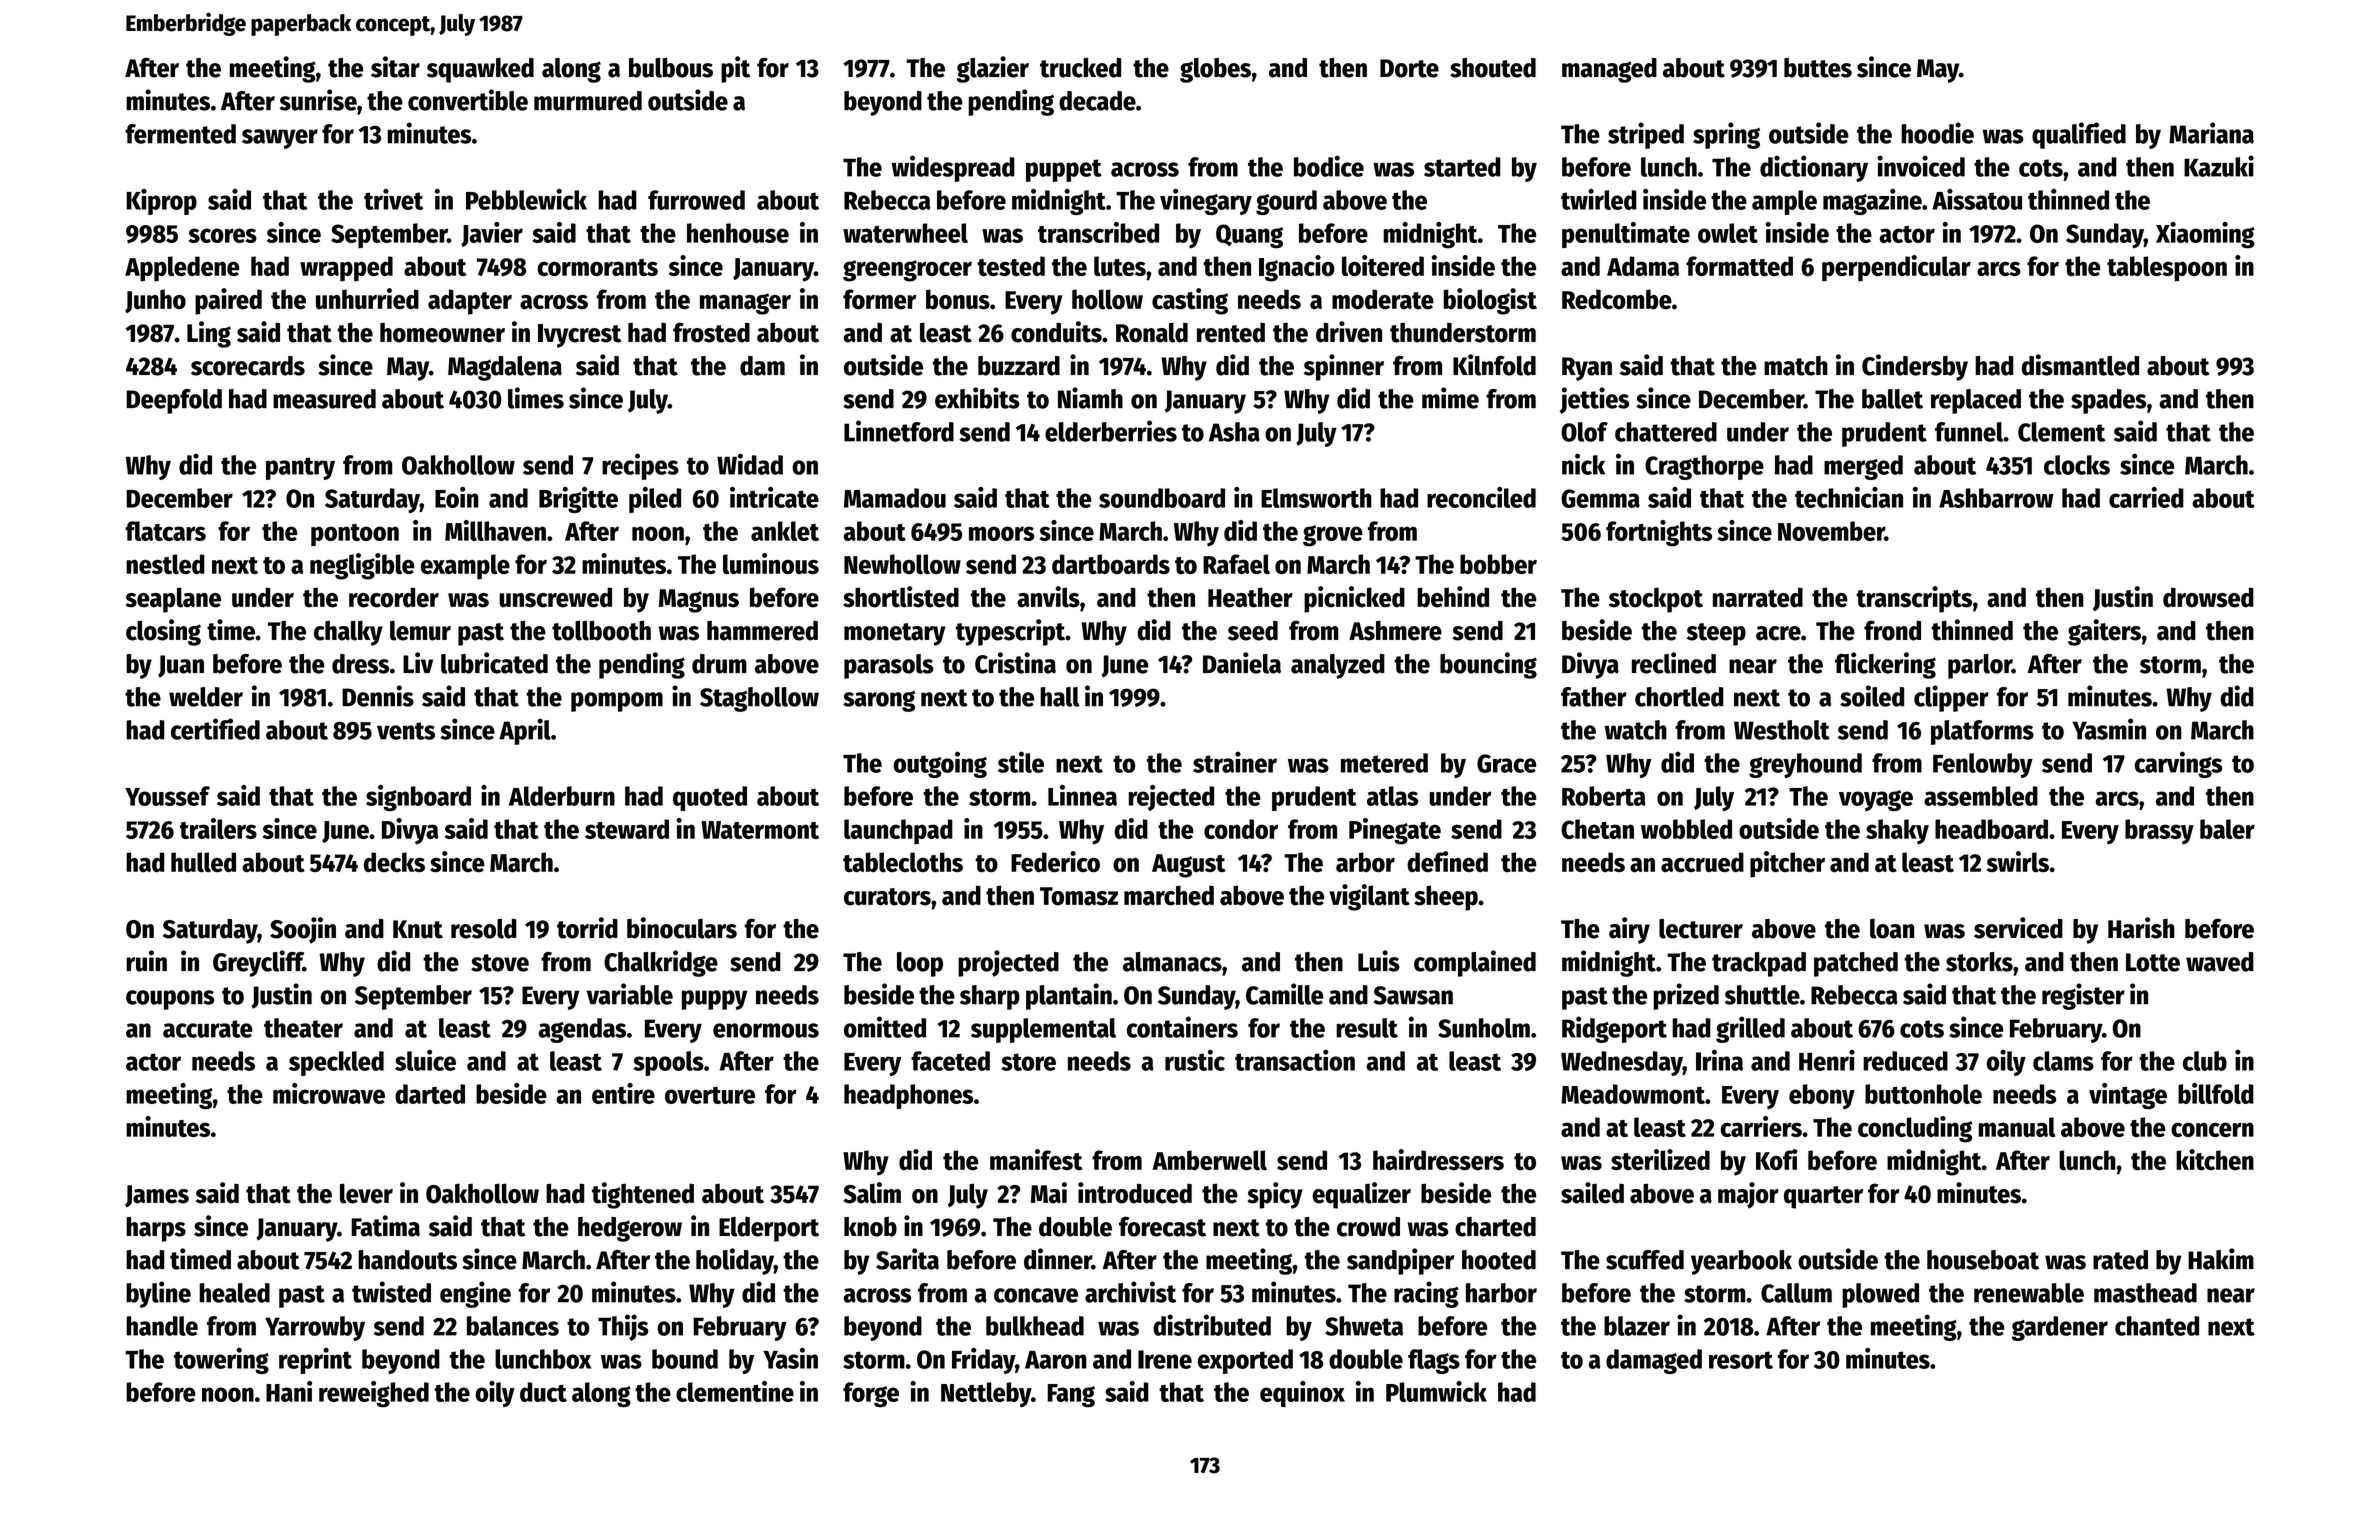  I want to click on duct, so click(543, 1392).
